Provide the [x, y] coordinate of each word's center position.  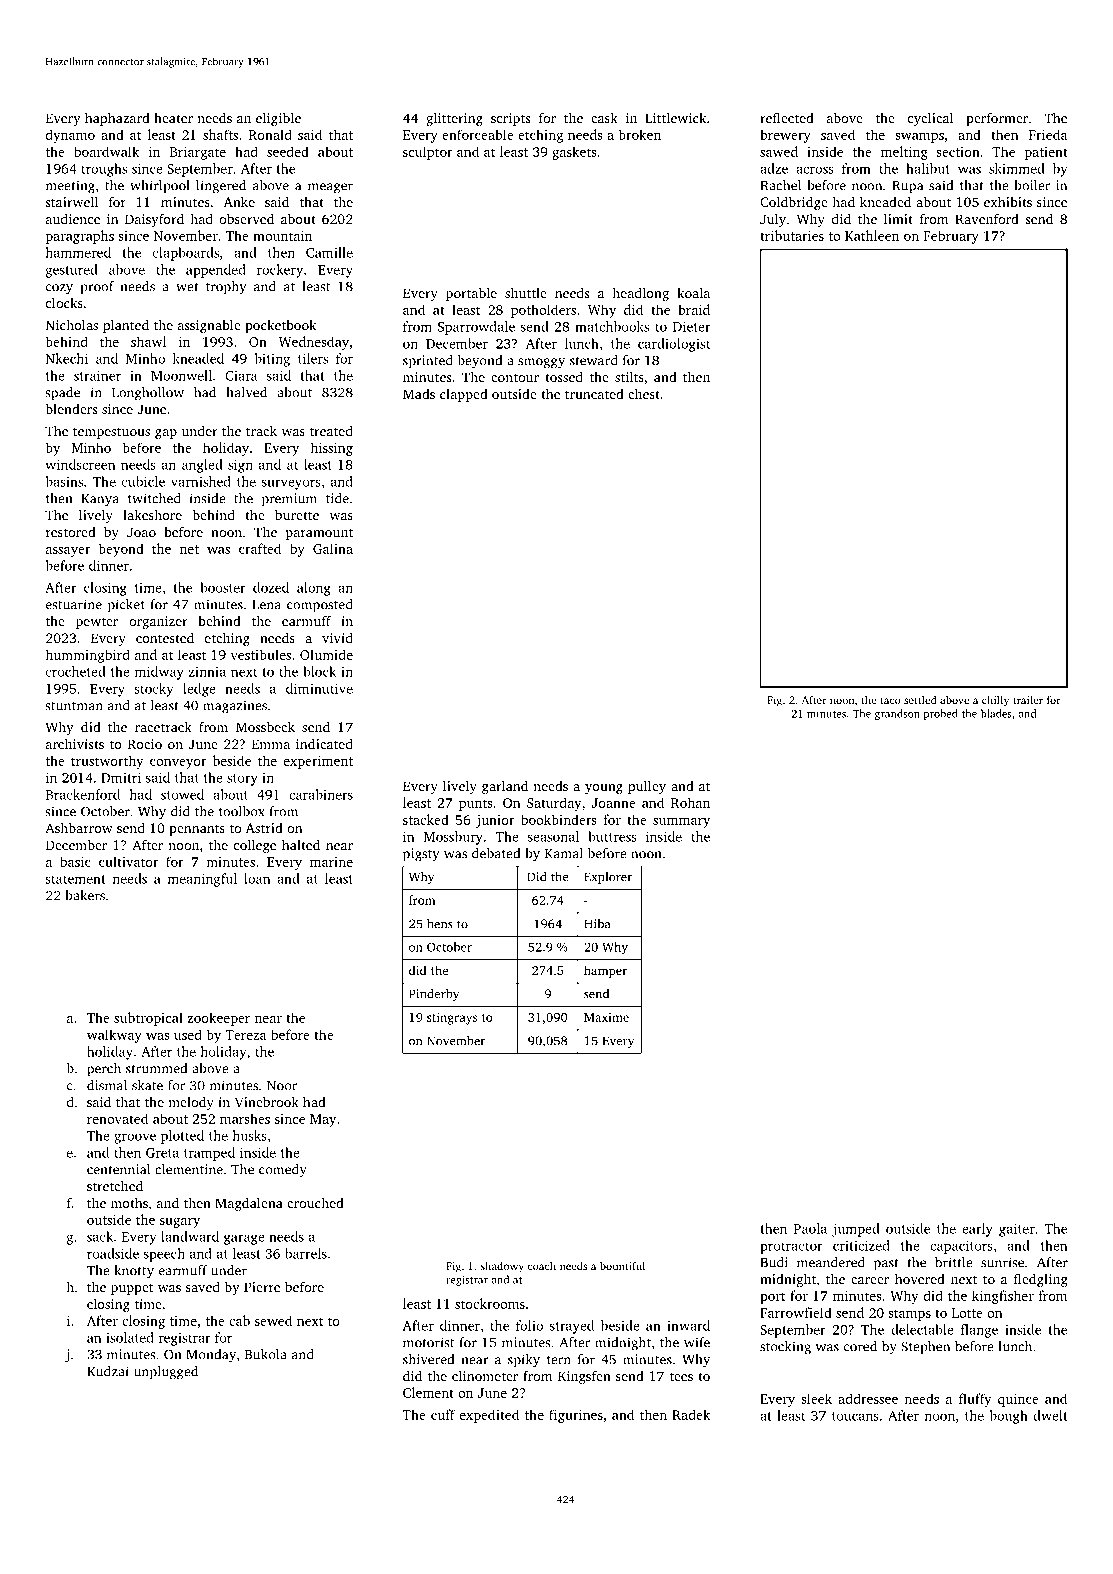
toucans [855, 1416]
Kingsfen [584, 1377]
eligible [278, 119]
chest [644, 393]
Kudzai [107, 1371]
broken [640, 134]
